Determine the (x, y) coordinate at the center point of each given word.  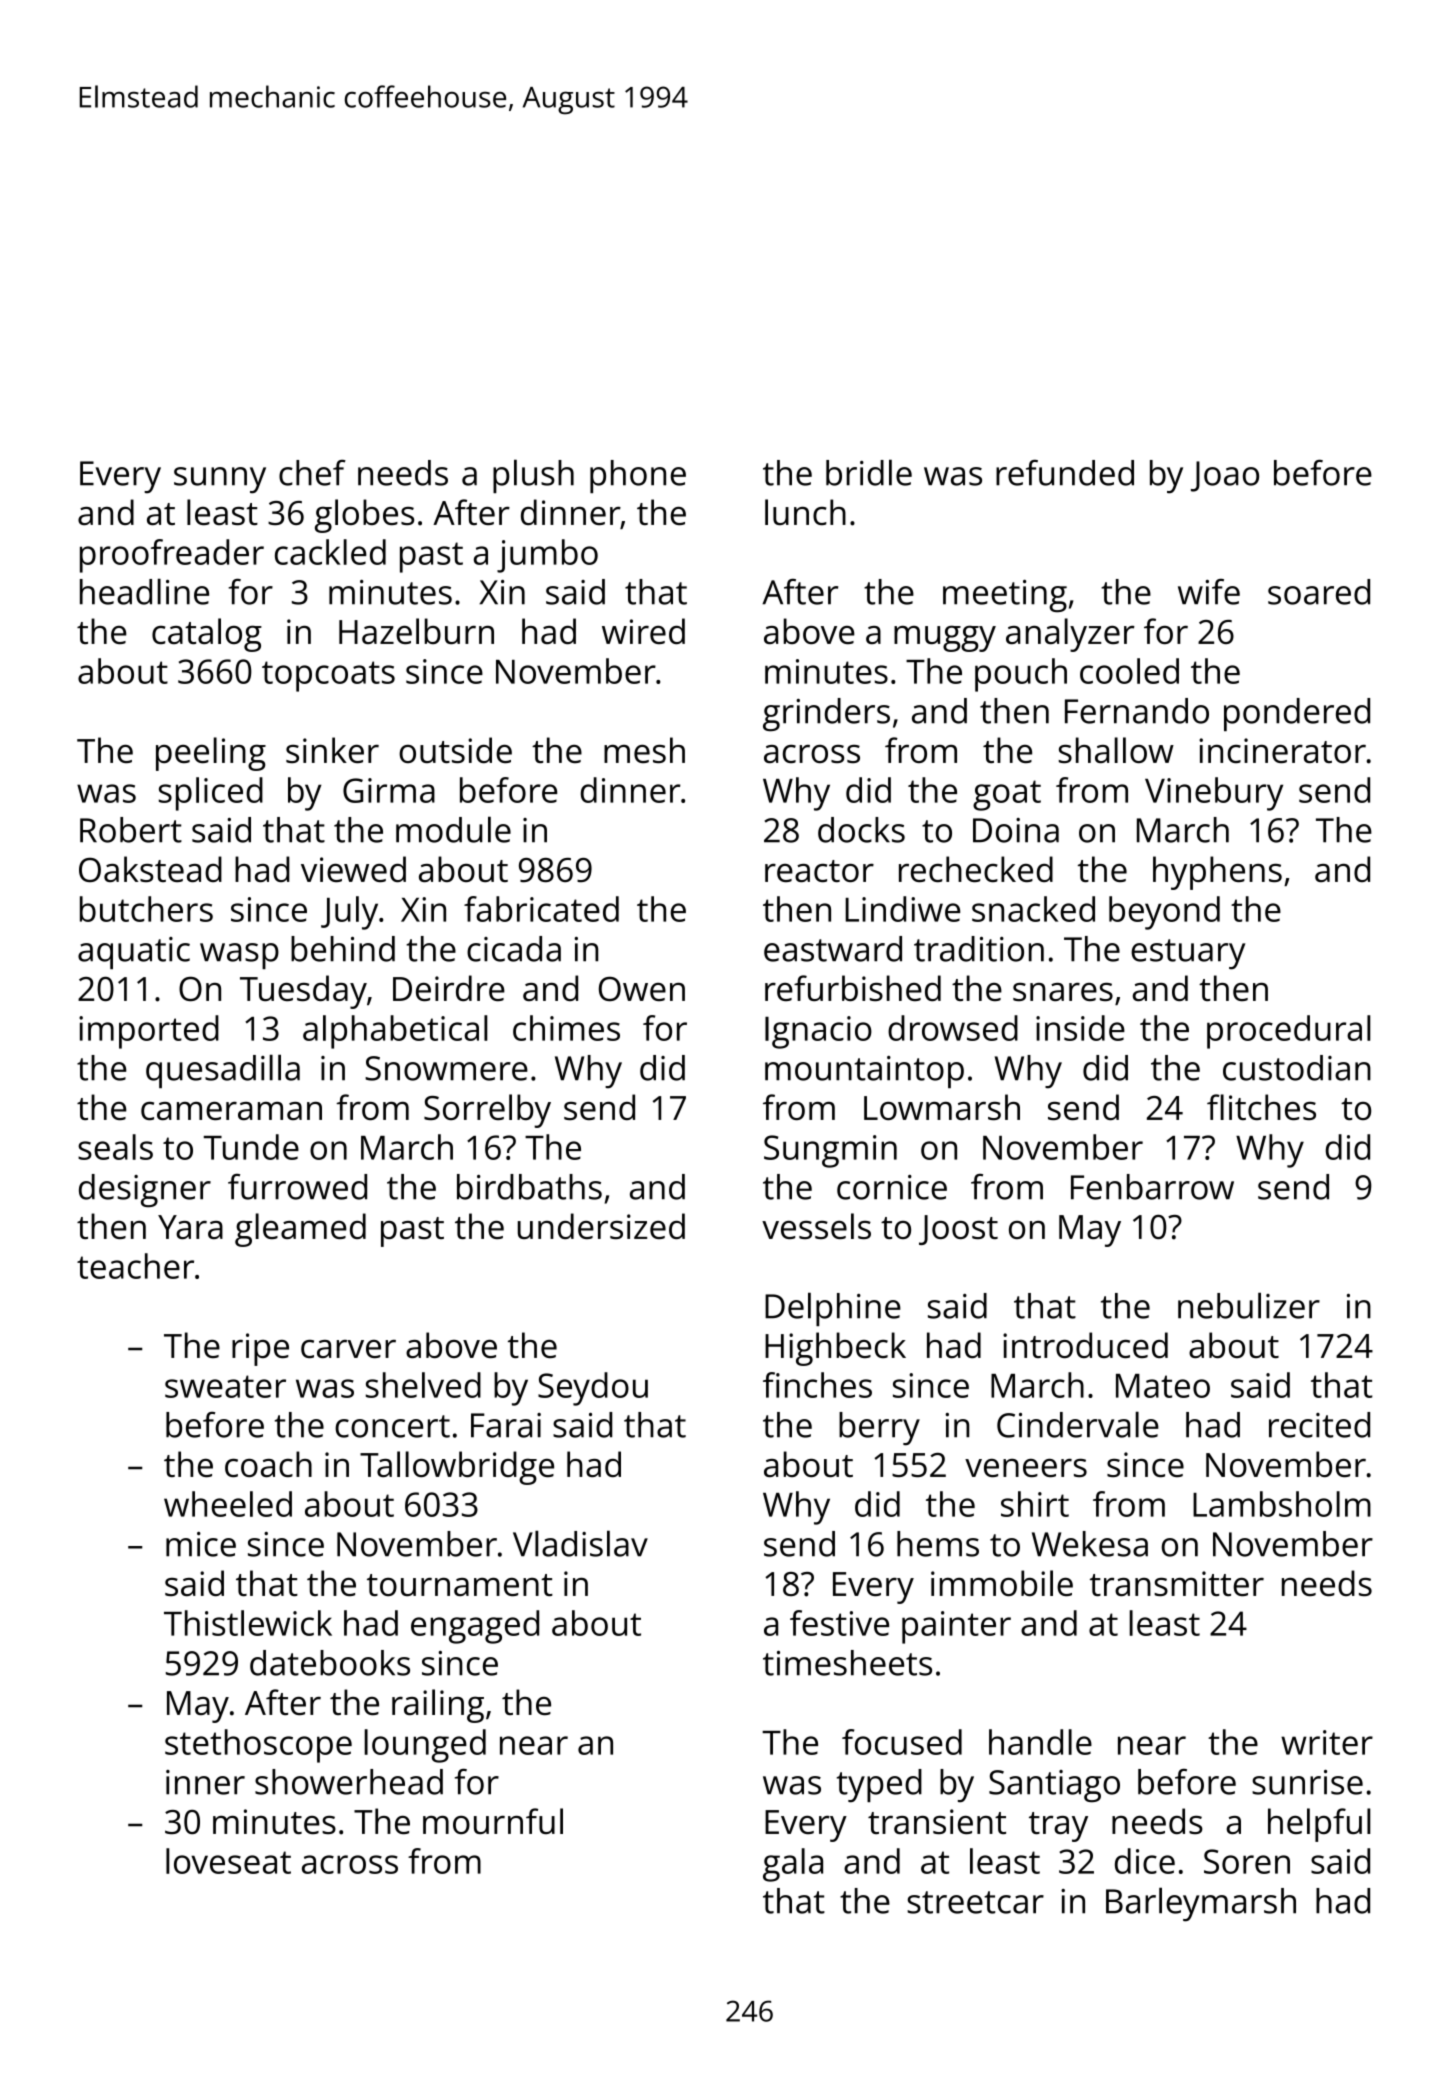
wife (1209, 592)
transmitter (1177, 1583)
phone (638, 476)
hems (938, 1544)
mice (201, 1544)
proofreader (172, 556)
